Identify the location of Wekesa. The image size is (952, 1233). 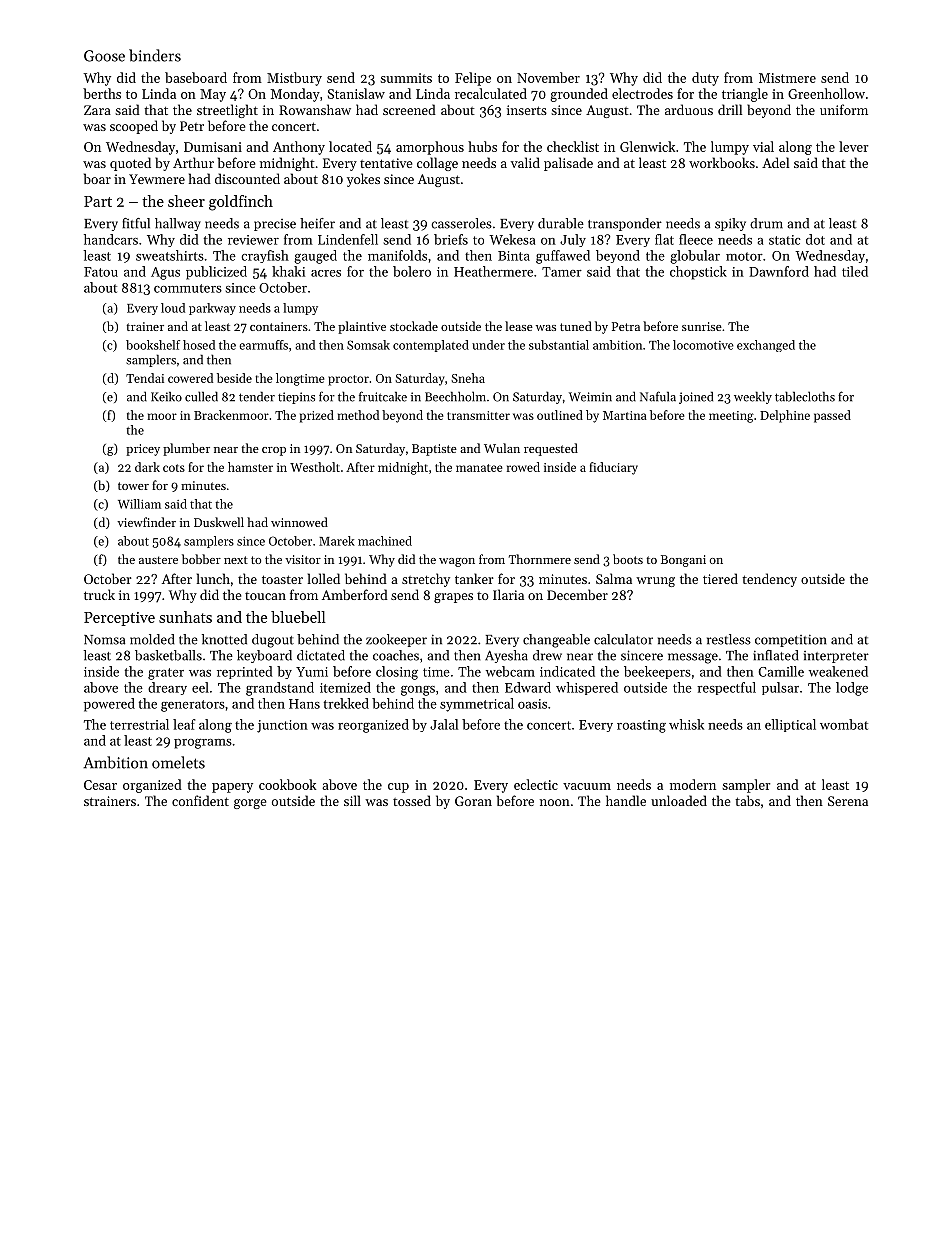
(512, 239).
